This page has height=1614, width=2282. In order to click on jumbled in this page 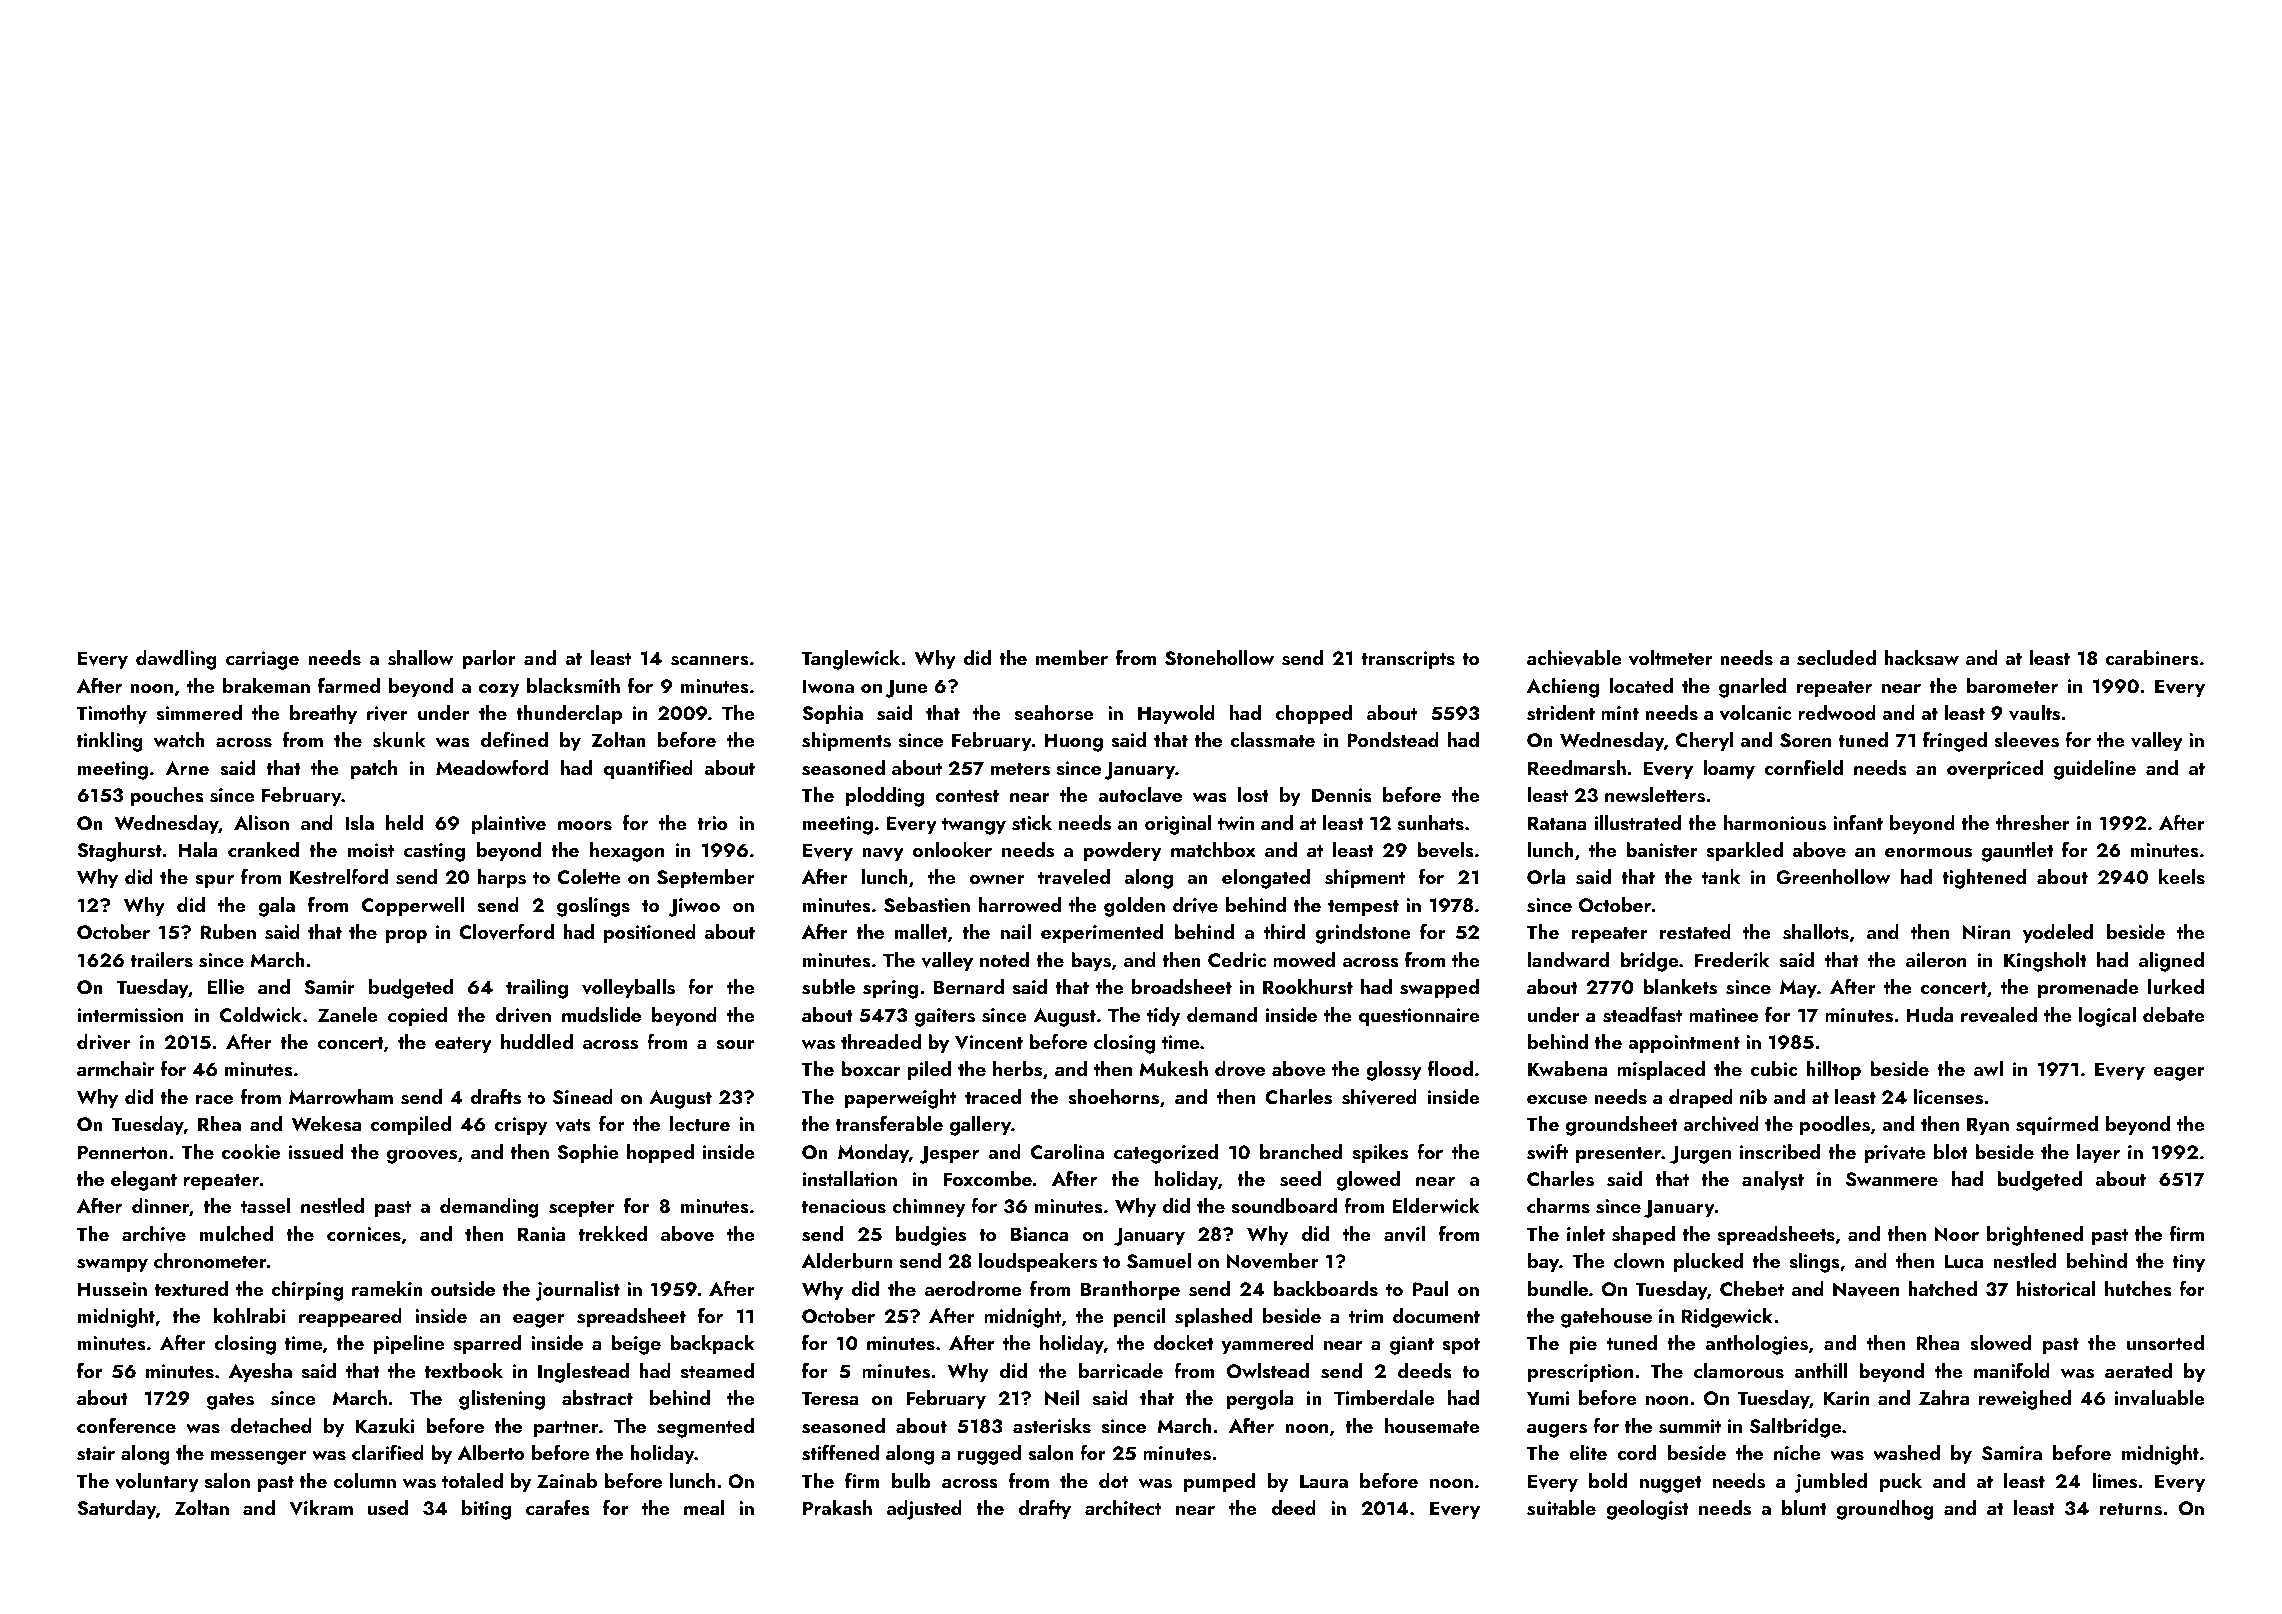, I will do `click(1831, 1483)`.
